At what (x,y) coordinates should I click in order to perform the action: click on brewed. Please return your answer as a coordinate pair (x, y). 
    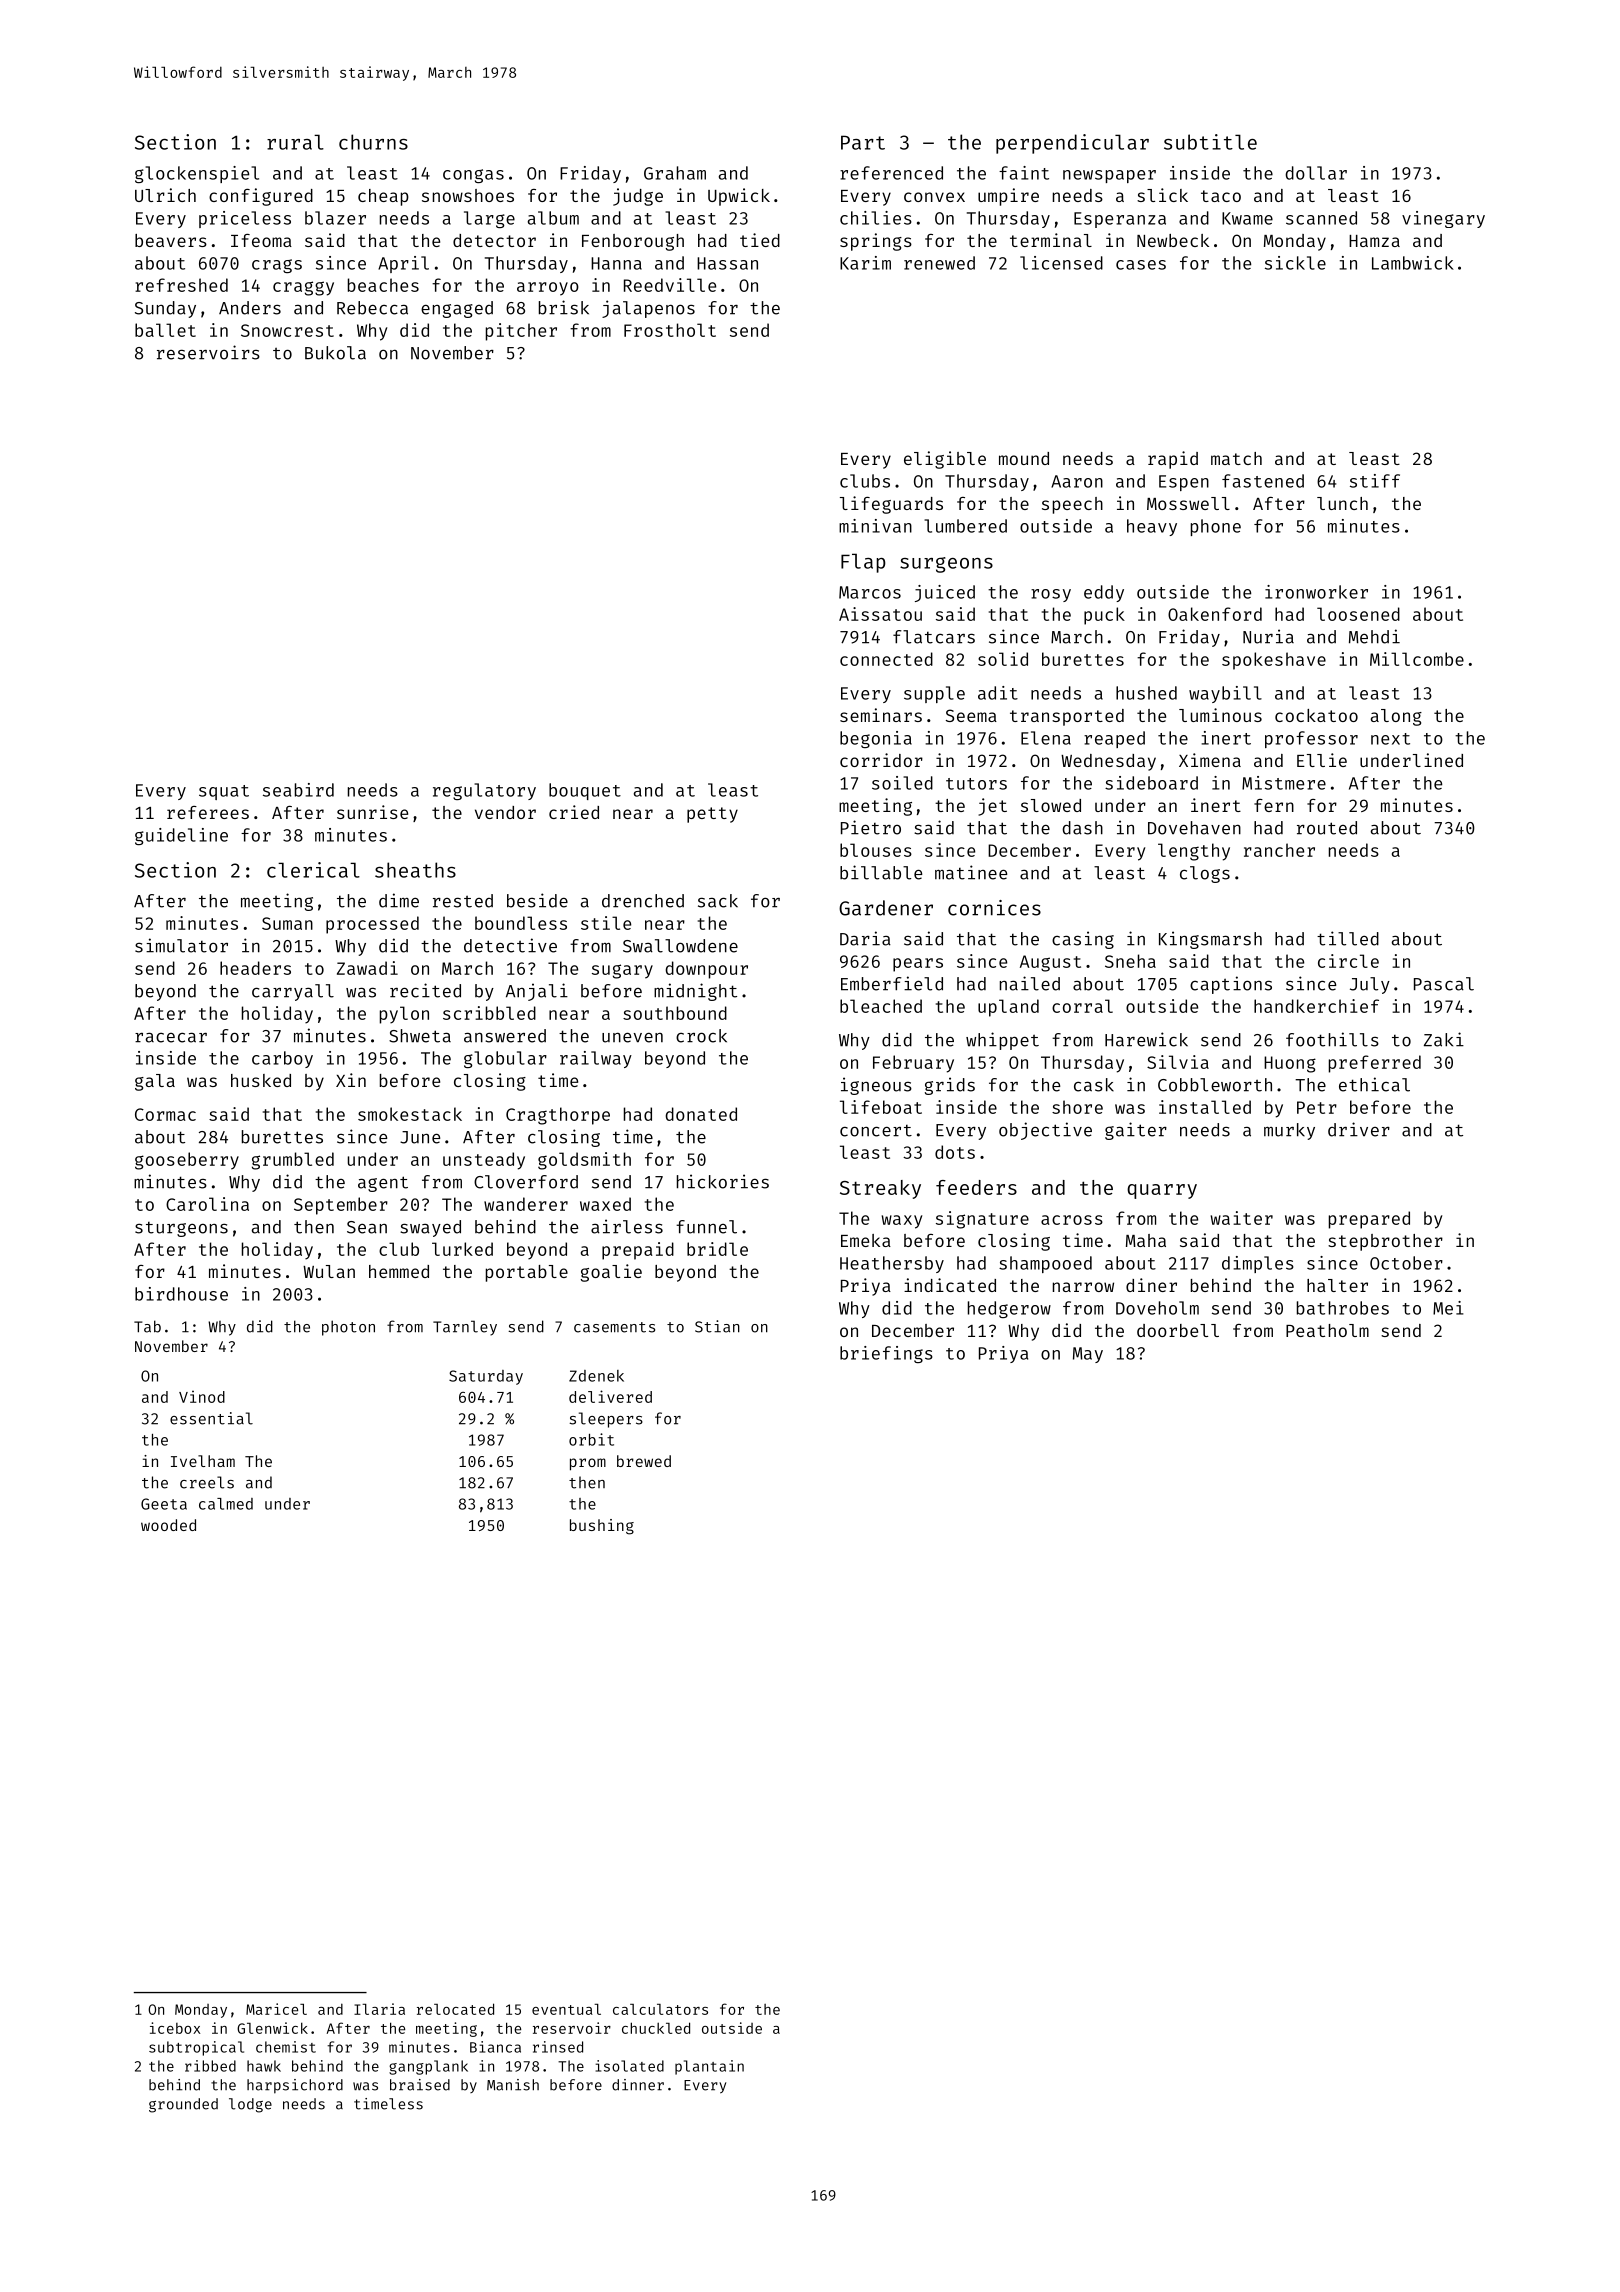
    Looking at the image, I should click on (644, 1461).
